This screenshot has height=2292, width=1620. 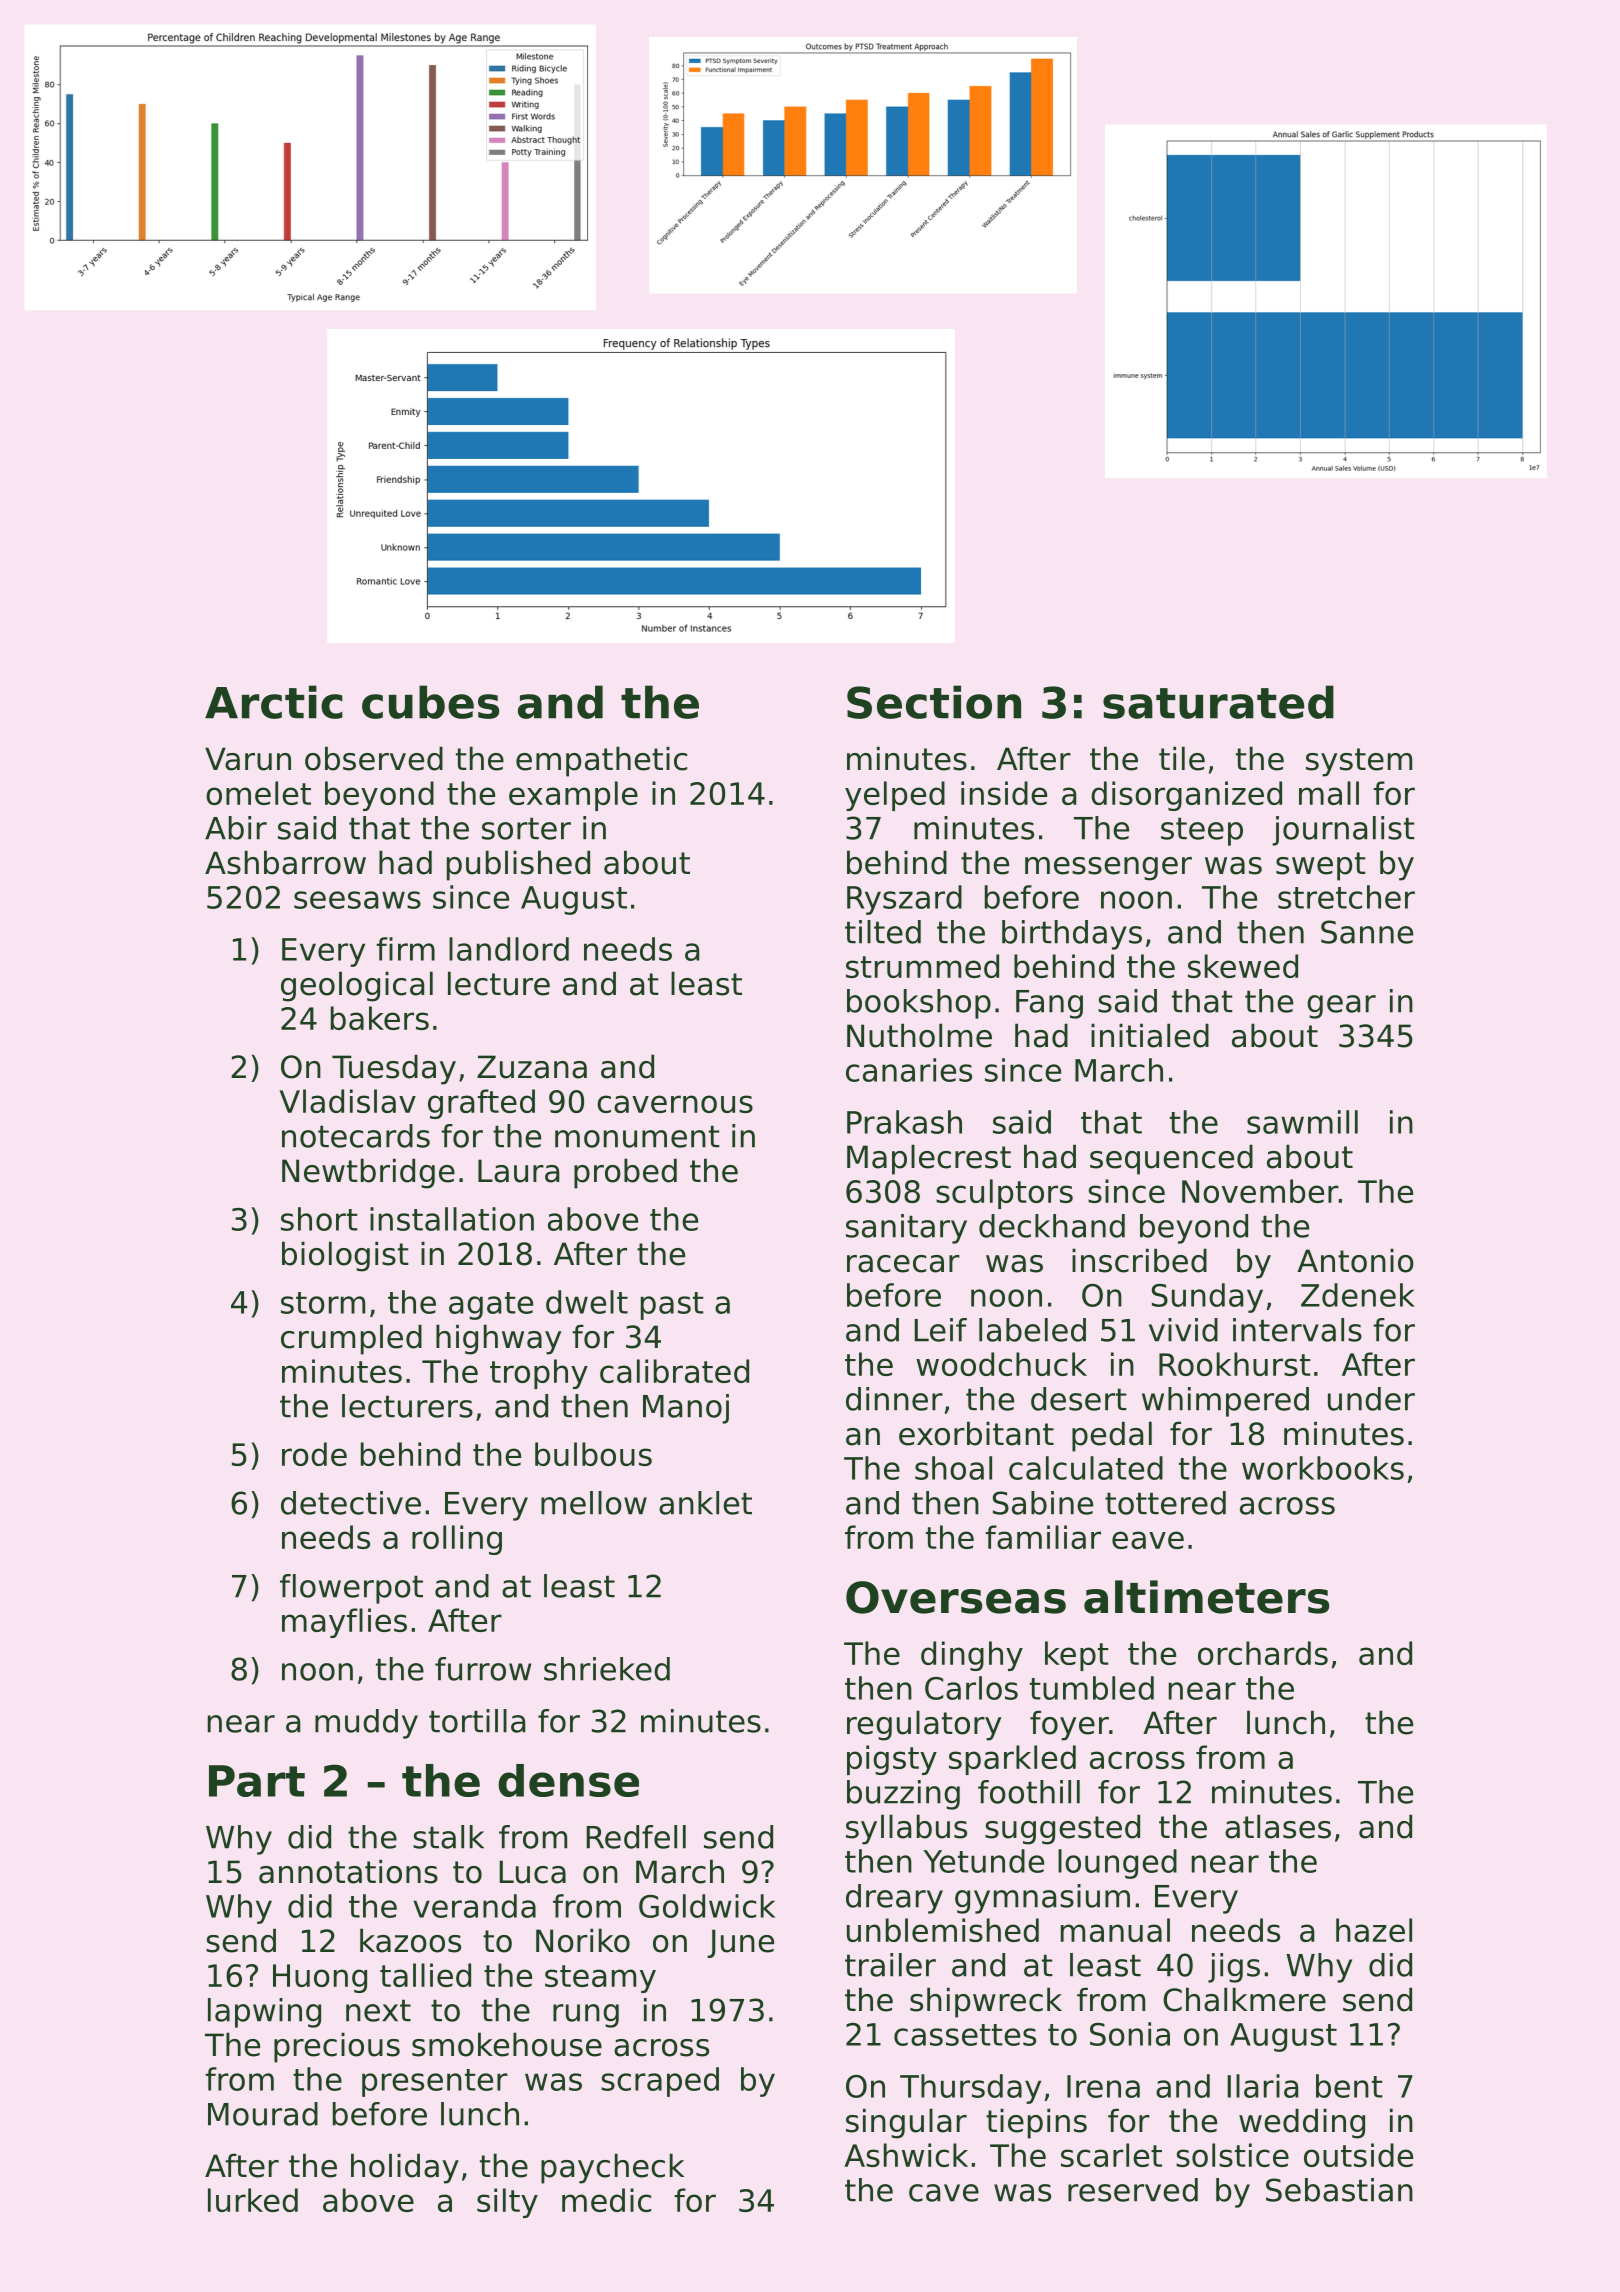 What do you see at coordinates (895, 796) in the screenshot?
I see `yelped` at bounding box center [895, 796].
